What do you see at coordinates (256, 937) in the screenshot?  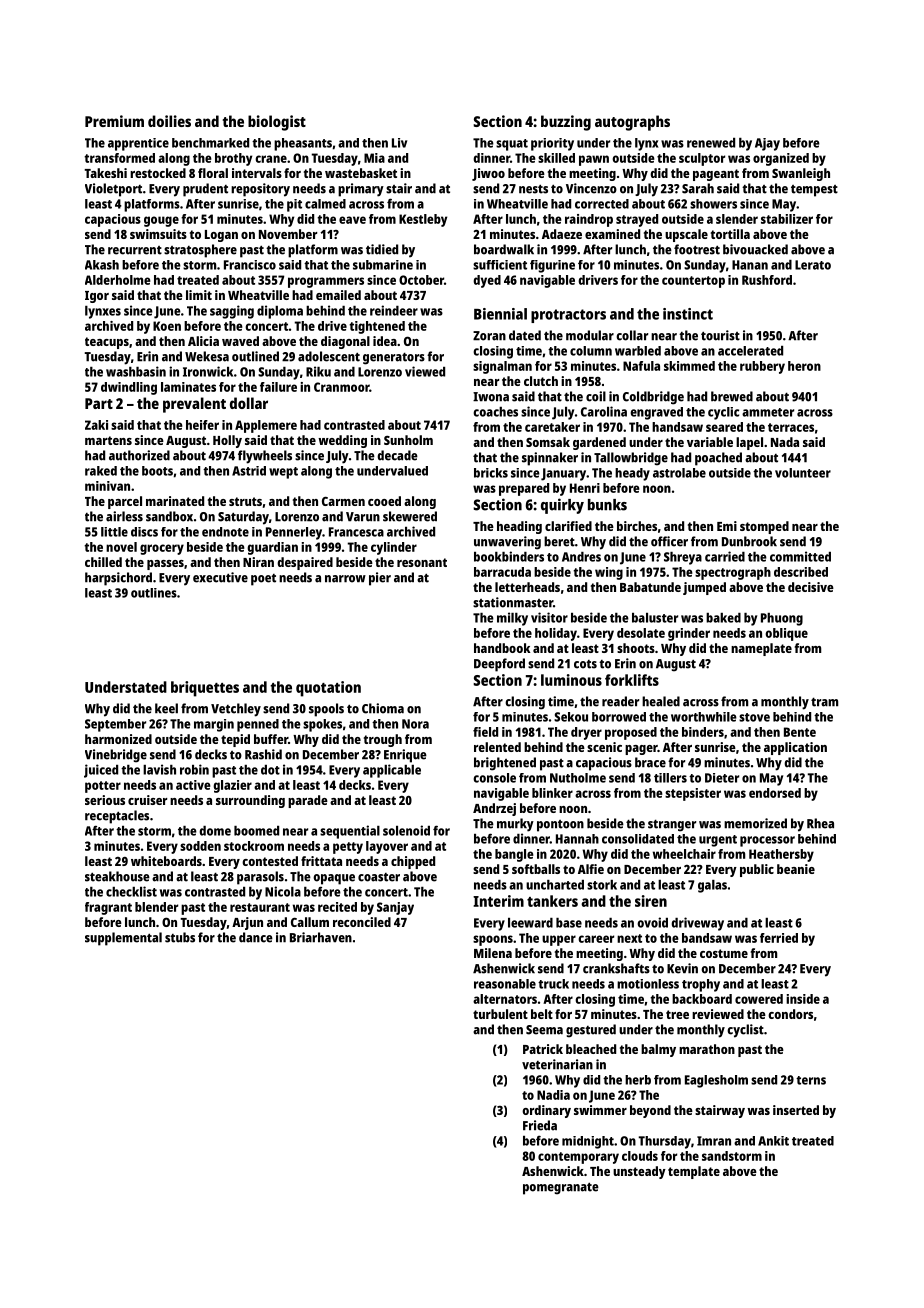 I see `dance` at bounding box center [256, 937].
